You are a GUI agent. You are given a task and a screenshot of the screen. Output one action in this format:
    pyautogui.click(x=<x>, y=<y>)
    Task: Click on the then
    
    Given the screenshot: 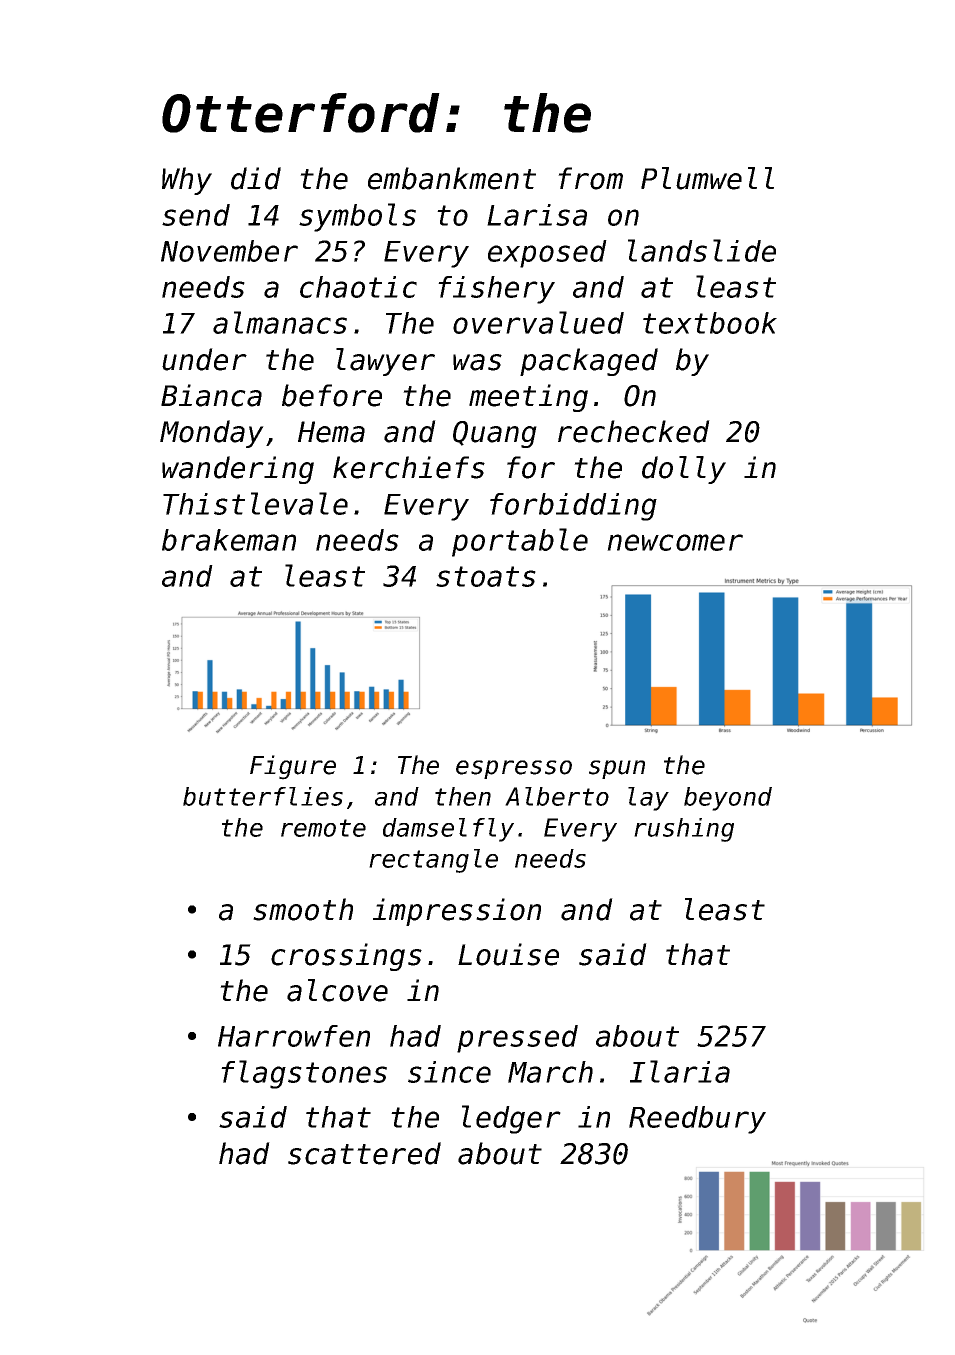 What is the action you would take?
    pyautogui.click(x=463, y=796)
